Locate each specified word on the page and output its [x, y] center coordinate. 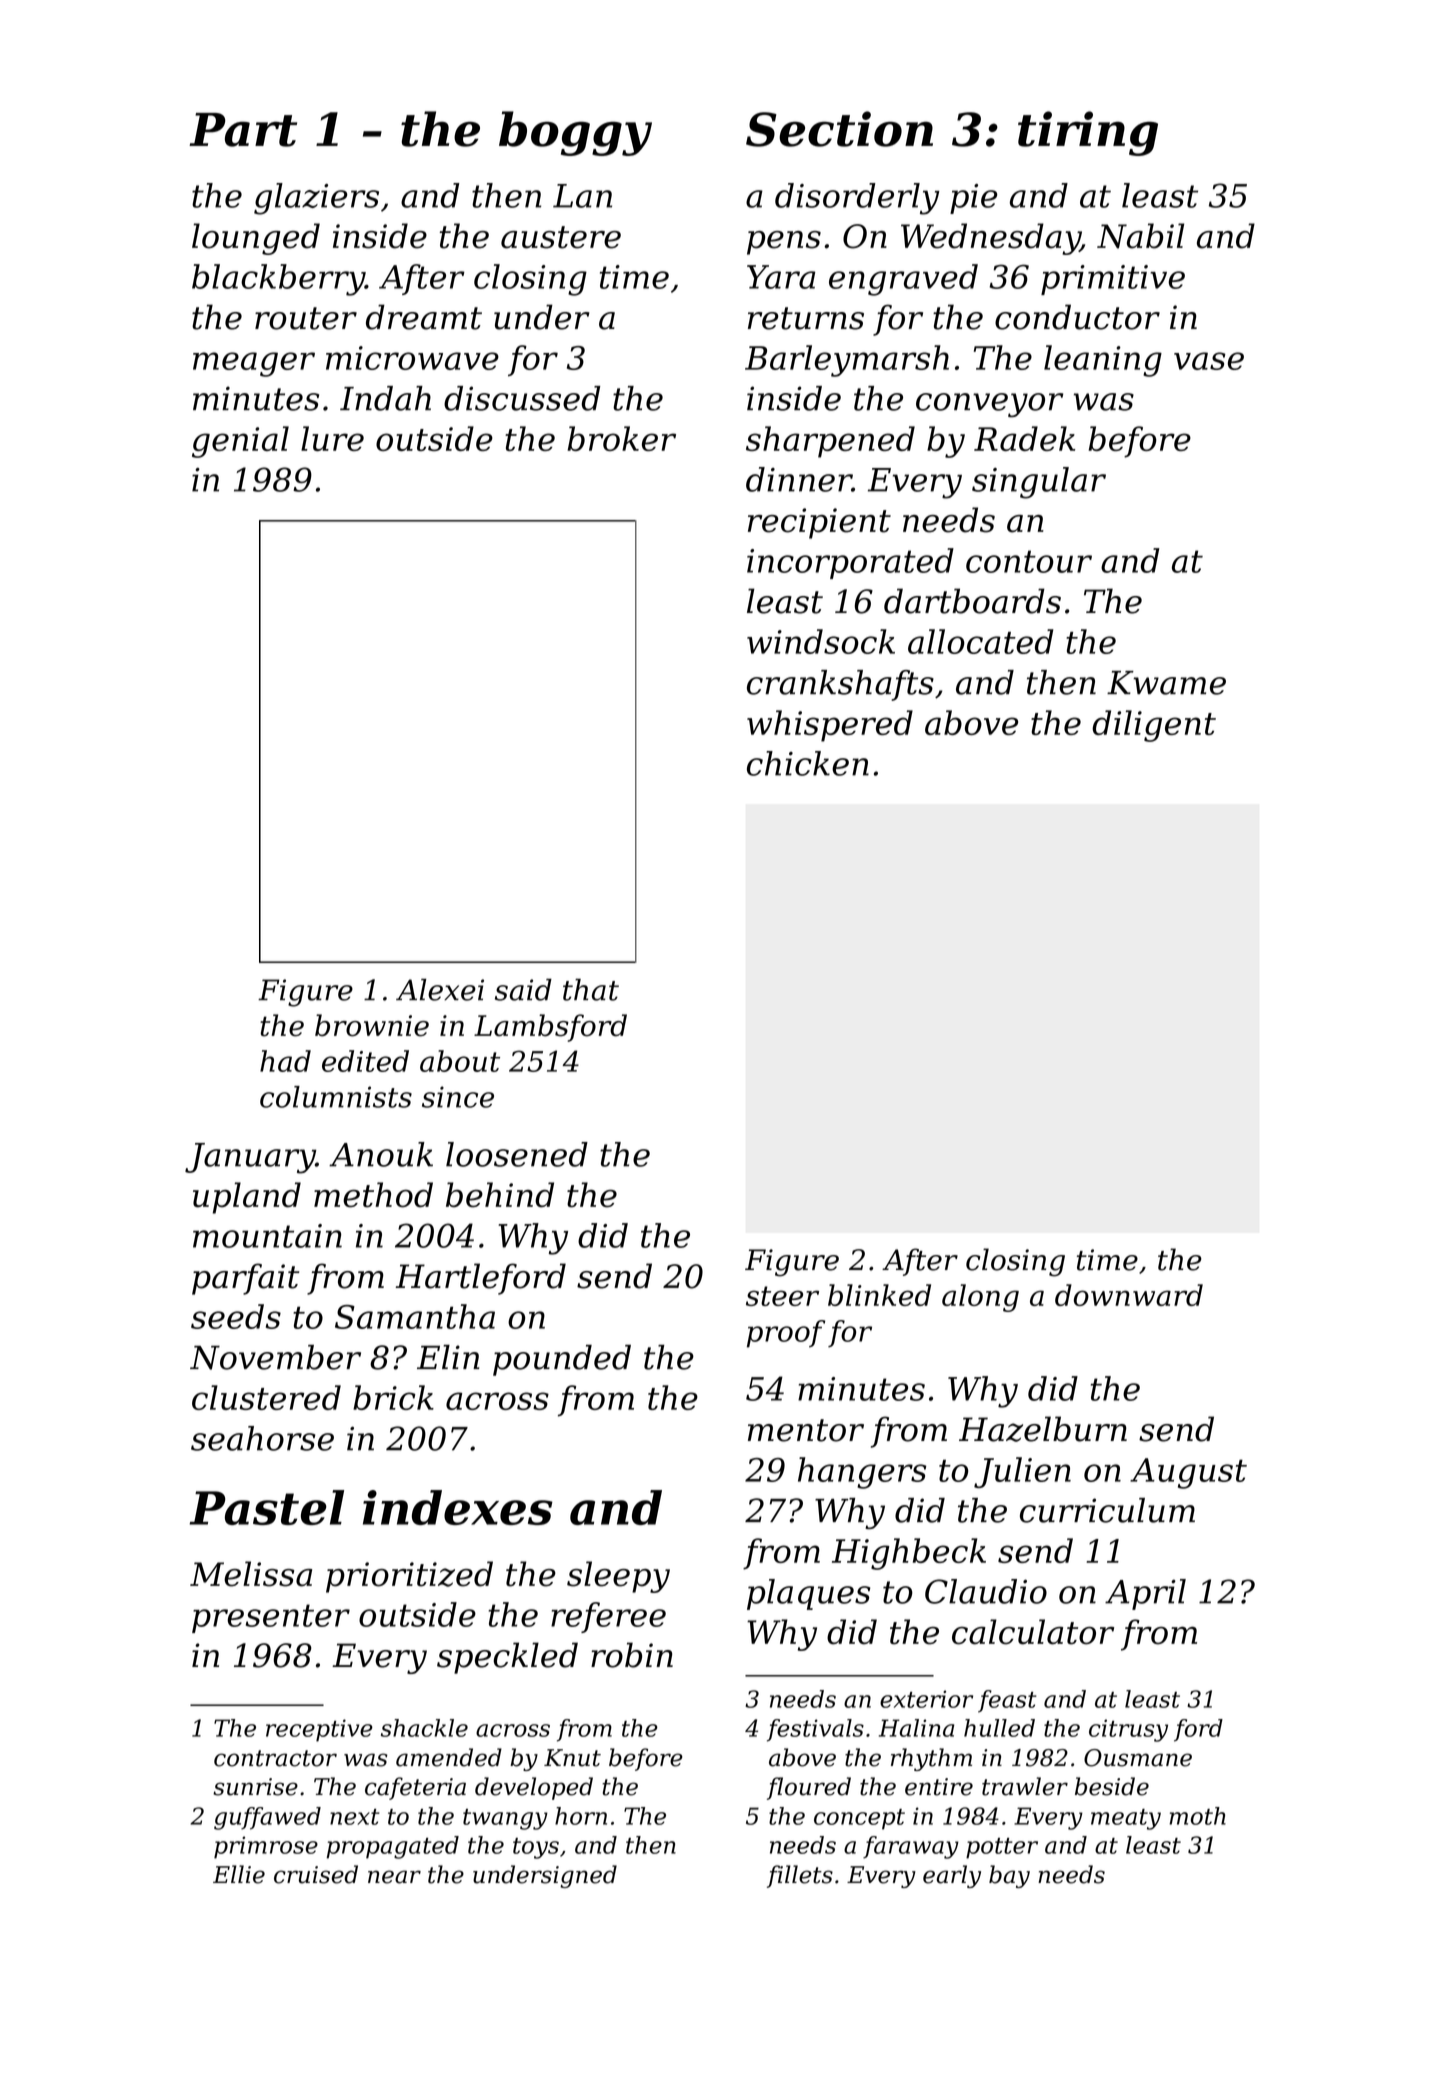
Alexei [440, 990]
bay [1009, 1876]
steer [782, 1296]
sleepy [618, 1577]
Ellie [239, 1874]
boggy [575, 133]
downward [1129, 1295]
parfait [245, 1279]
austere [561, 237]
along [980, 1298]
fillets [800, 1876]
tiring [1088, 133]
